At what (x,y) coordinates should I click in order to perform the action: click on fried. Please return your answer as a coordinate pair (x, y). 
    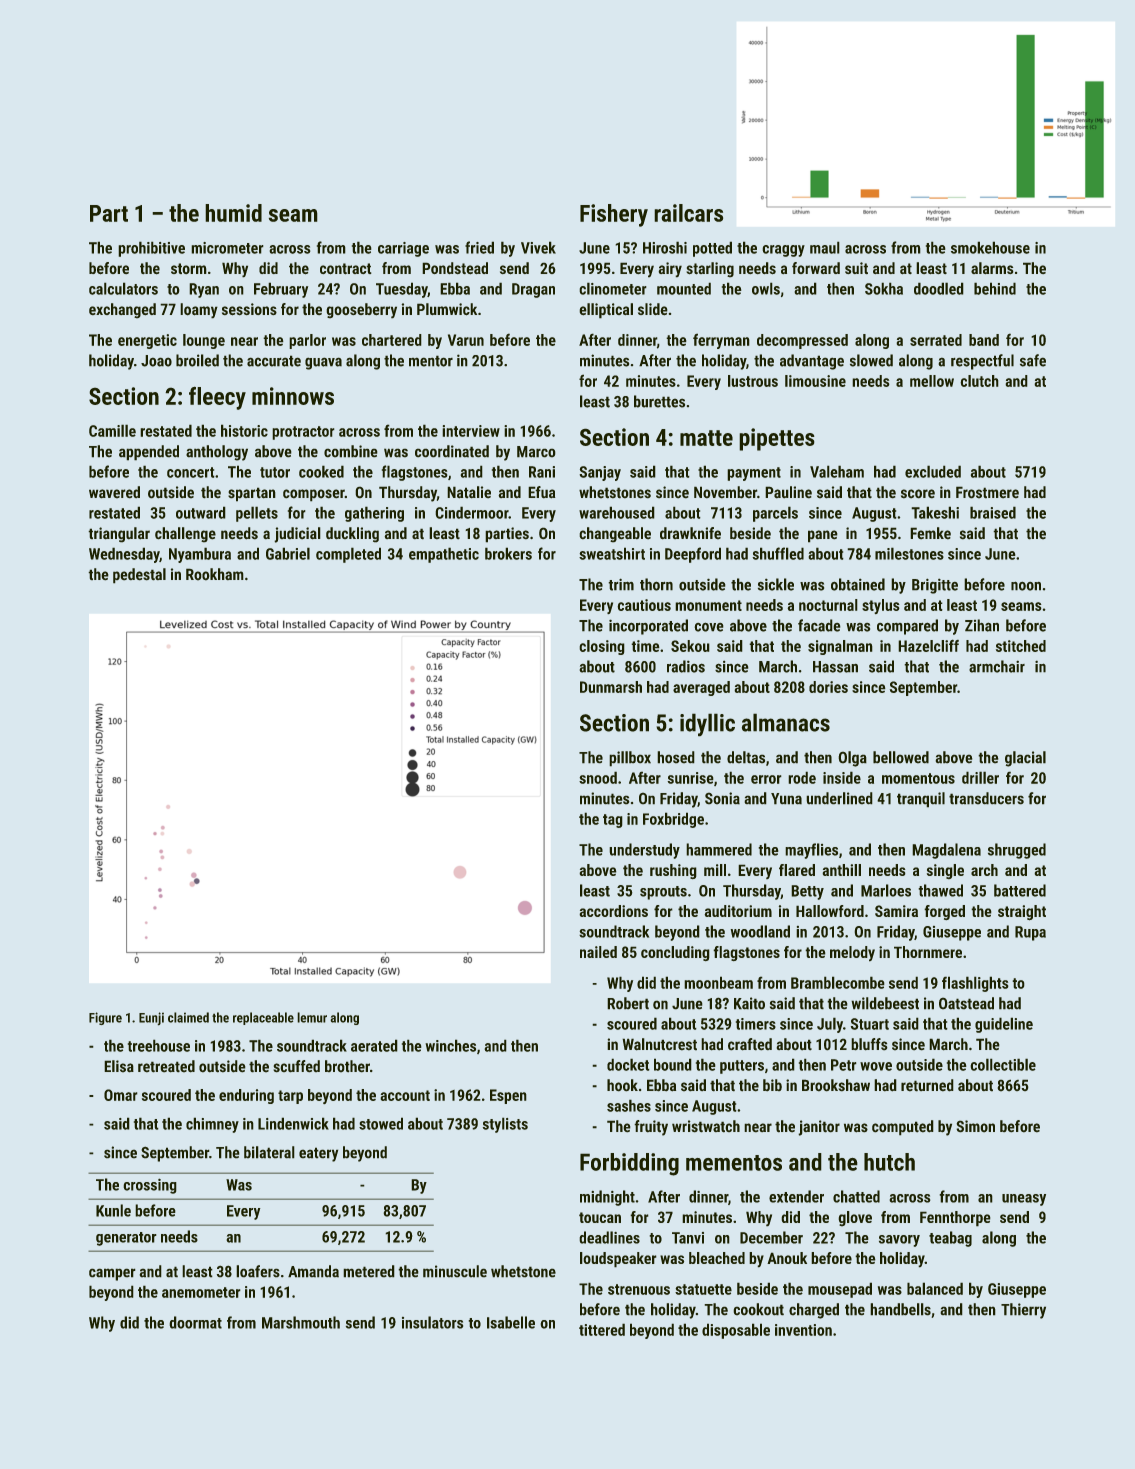
    Looking at the image, I should click on (479, 247).
